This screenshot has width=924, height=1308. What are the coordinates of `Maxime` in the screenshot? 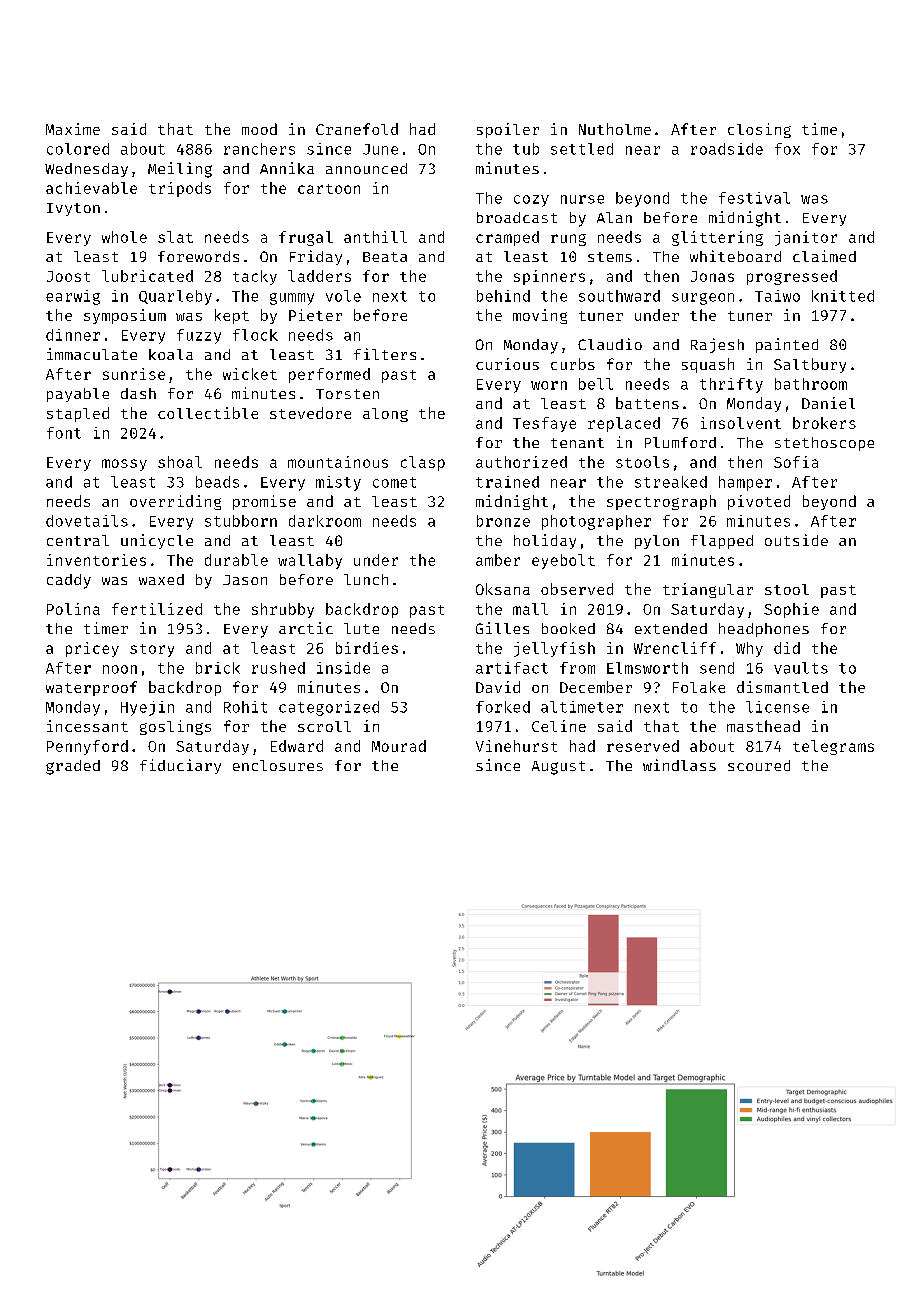 It's located at (73, 129).
